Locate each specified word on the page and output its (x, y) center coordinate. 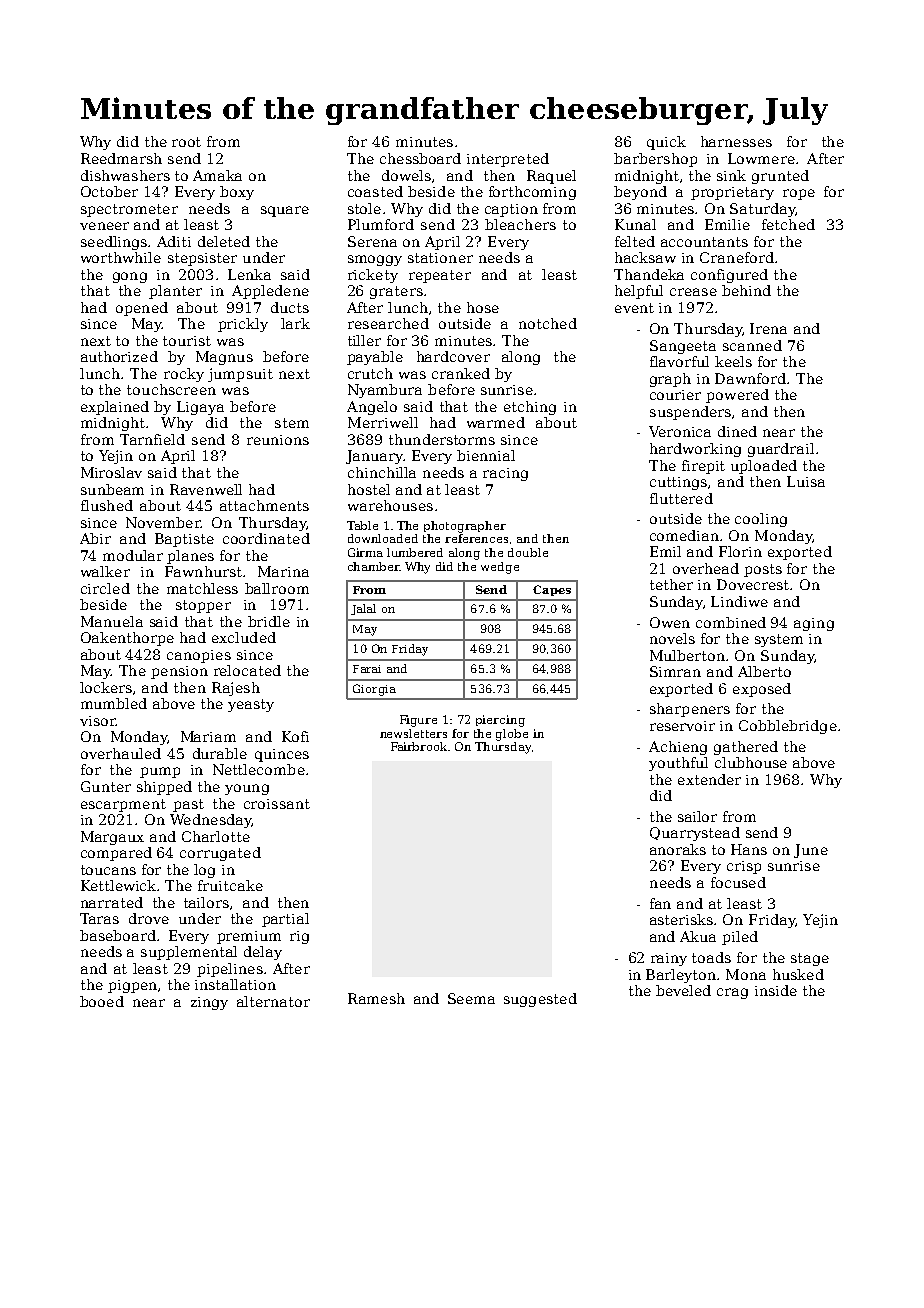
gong (130, 277)
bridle (269, 621)
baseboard (118, 935)
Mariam (208, 736)
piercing (500, 721)
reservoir (682, 726)
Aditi (174, 241)
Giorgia (374, 690)
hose (483, 307)
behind (746, 290)
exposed (762, 690)
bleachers (520, 224)
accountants (704, 242)
